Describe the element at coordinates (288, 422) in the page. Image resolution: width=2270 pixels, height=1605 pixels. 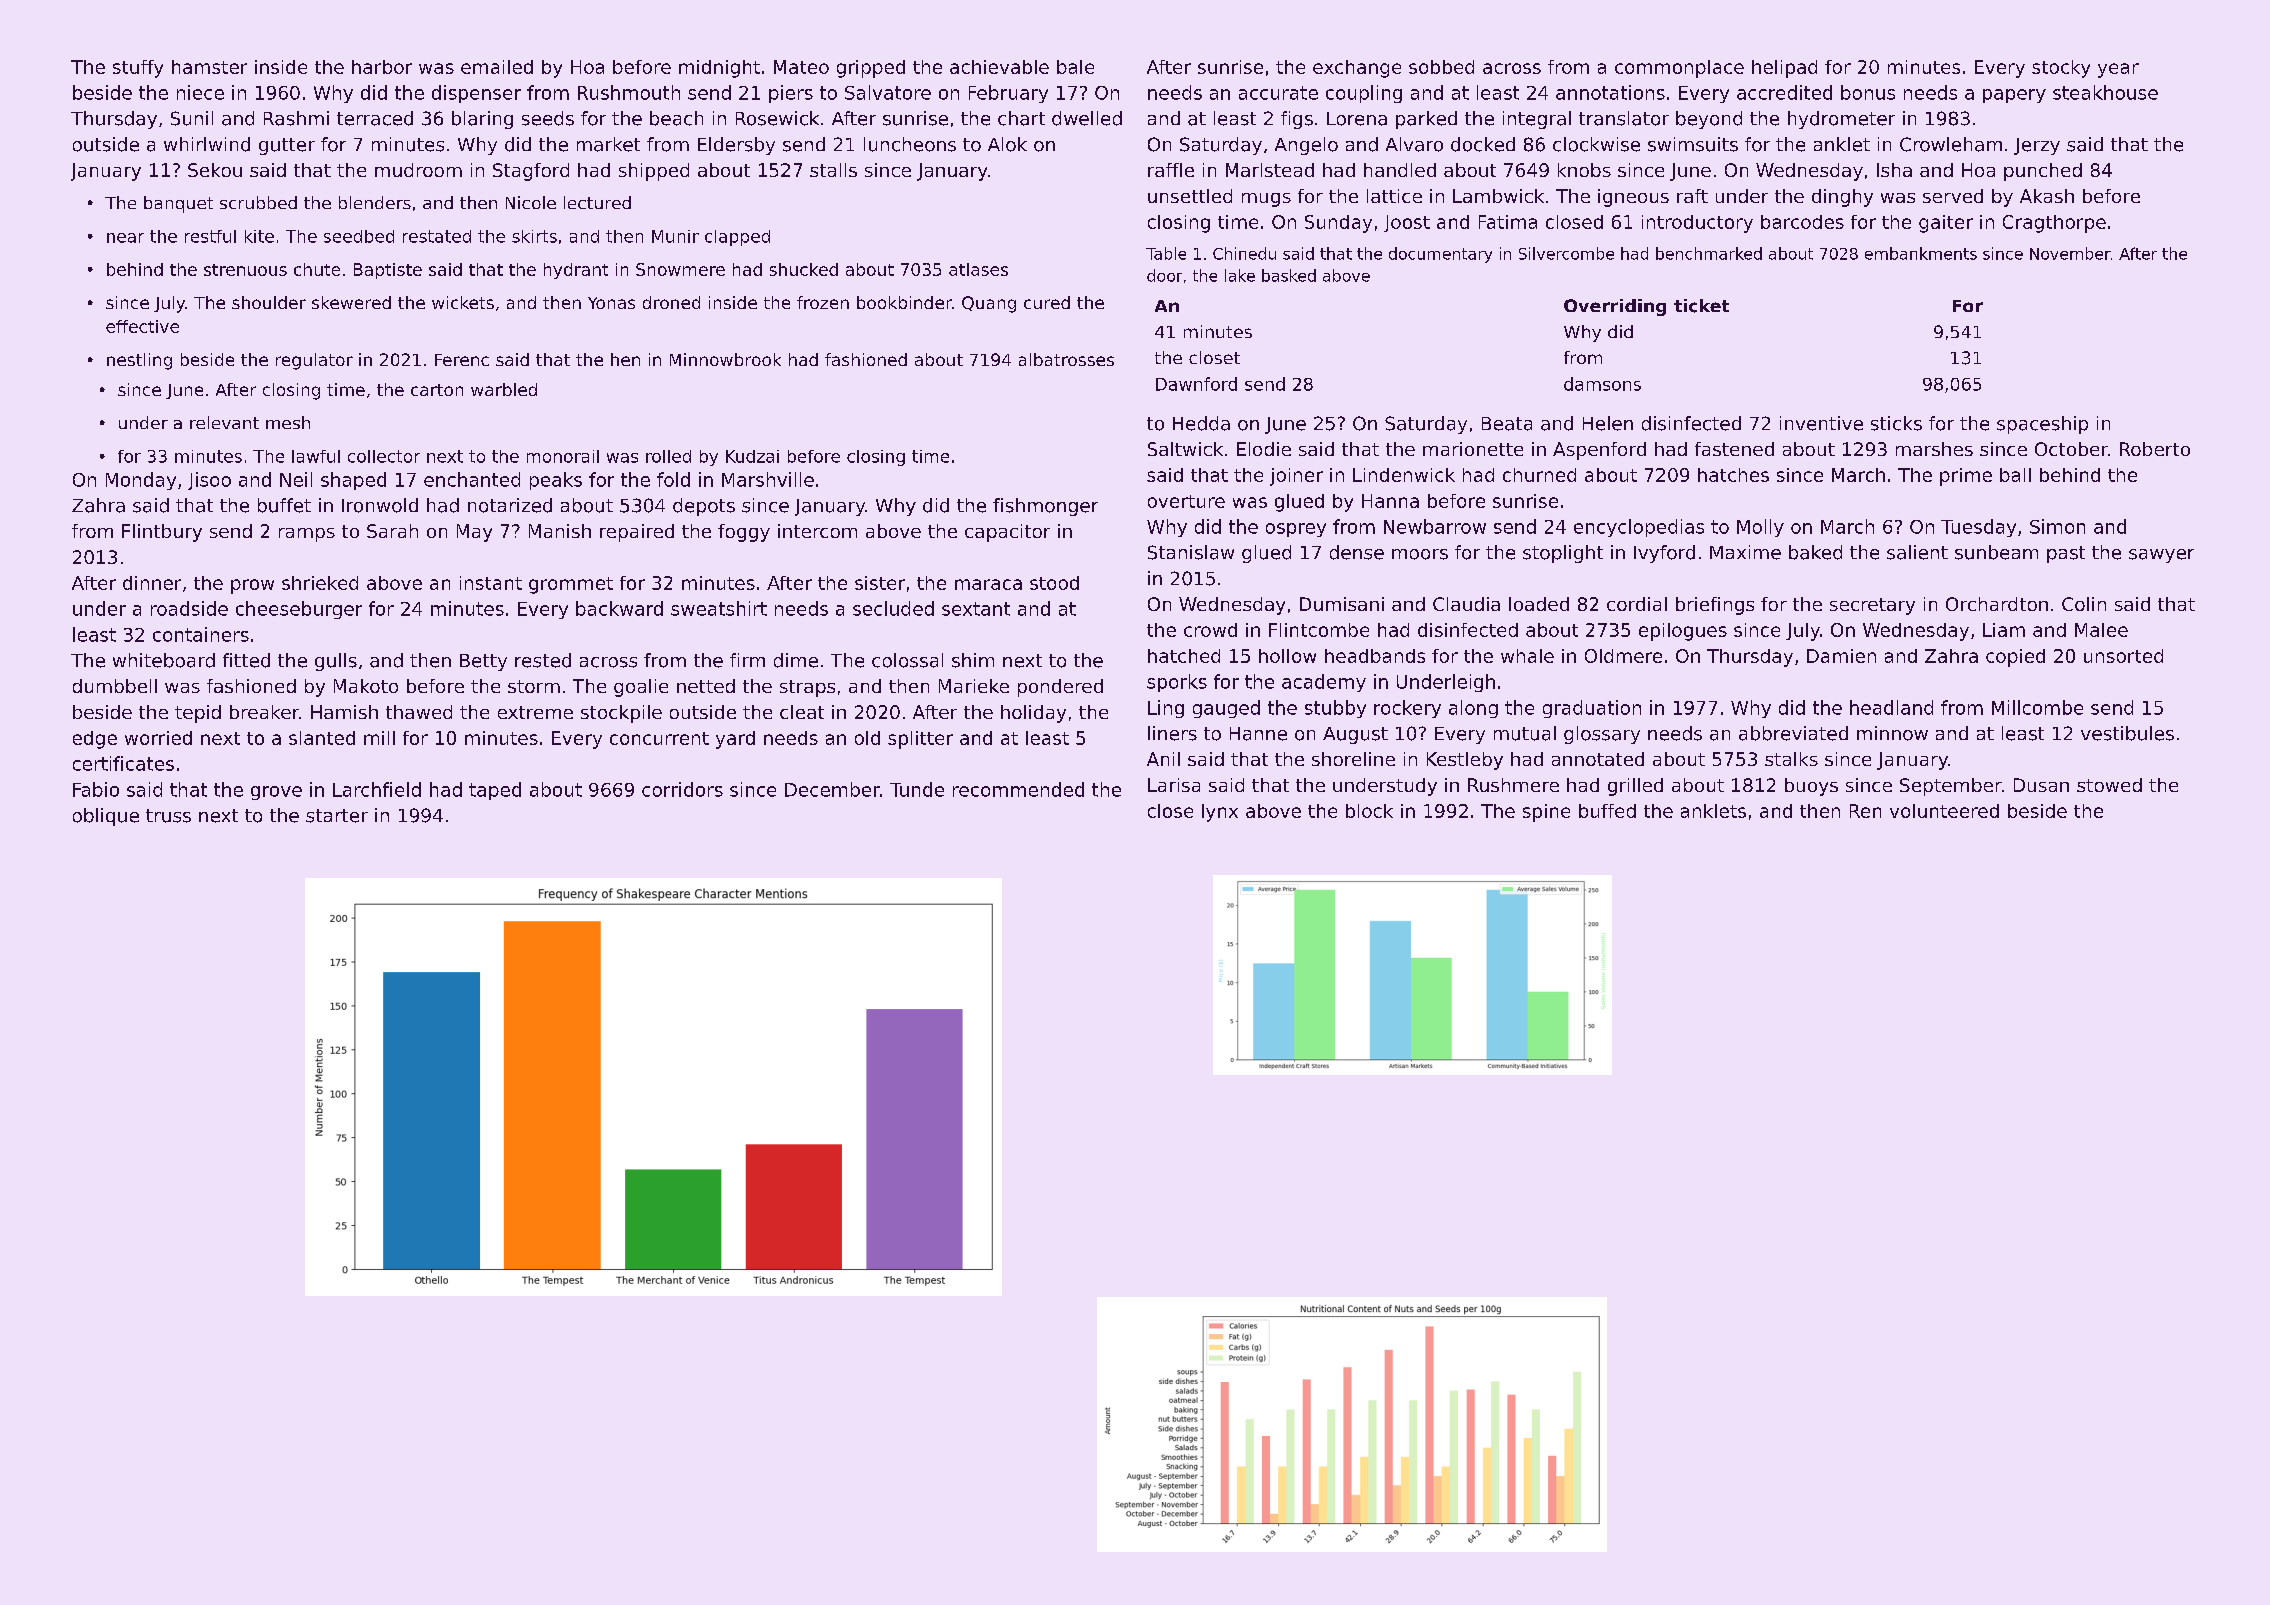
I see `mesh` at that location.
